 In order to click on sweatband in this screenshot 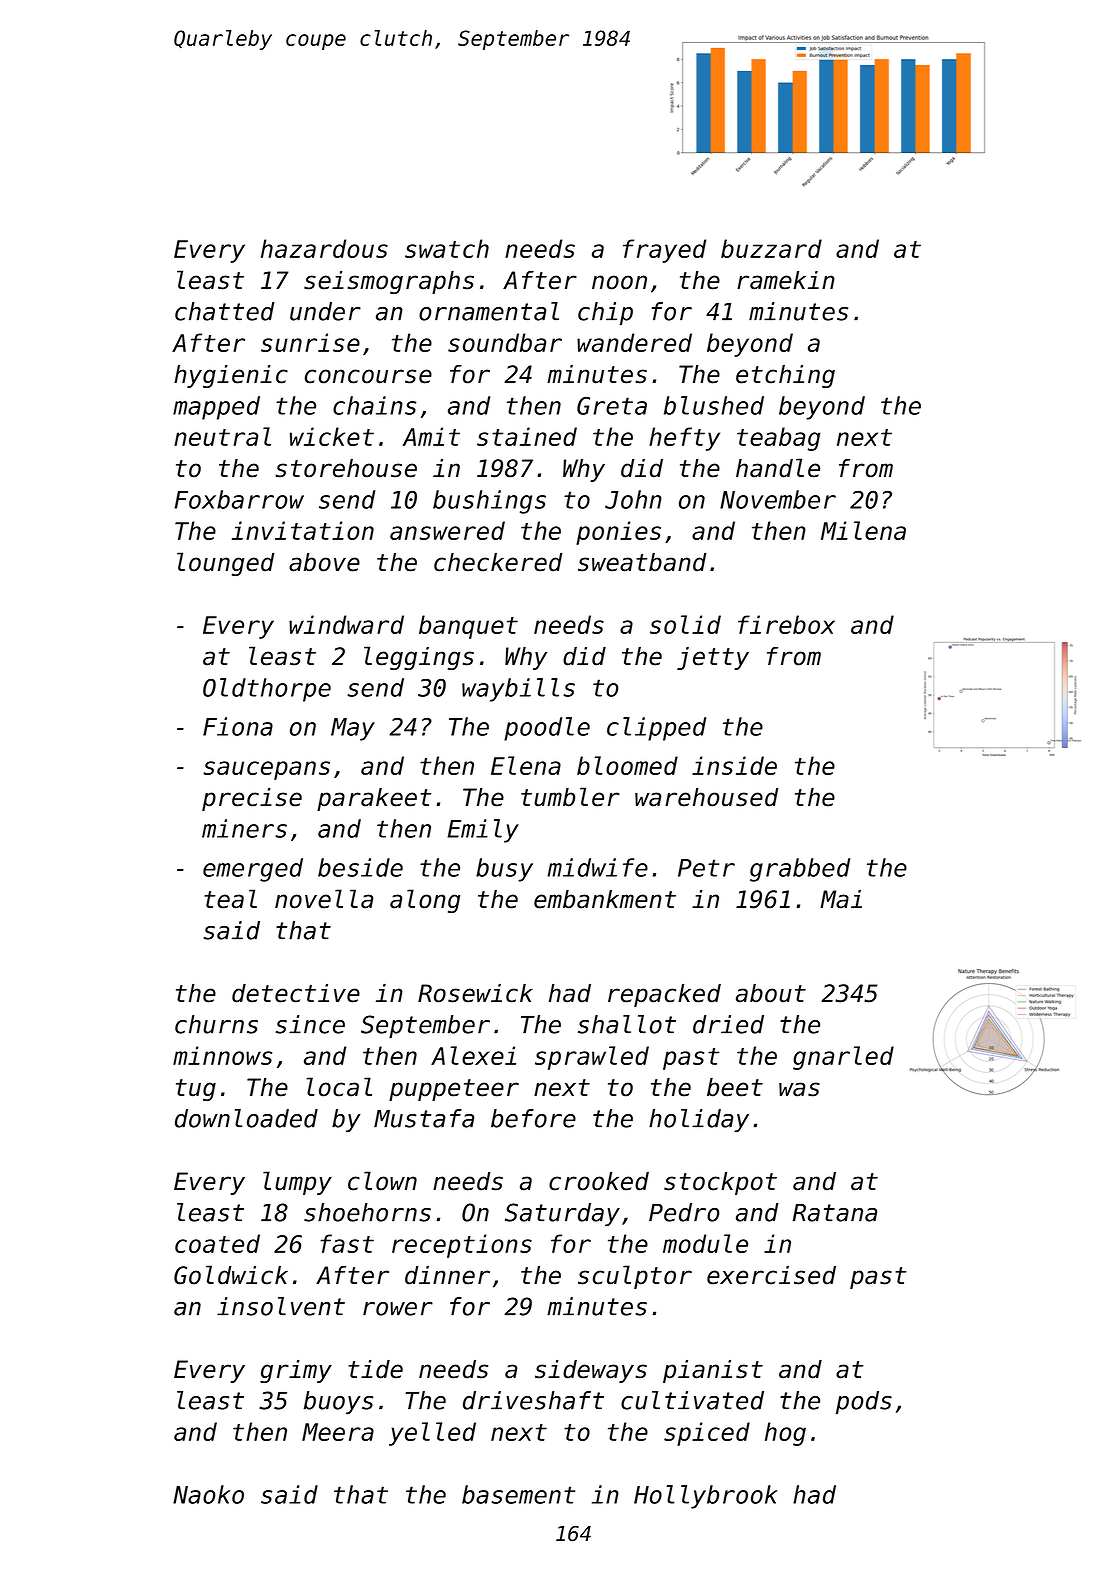, I will do `click(642, 562)`.
